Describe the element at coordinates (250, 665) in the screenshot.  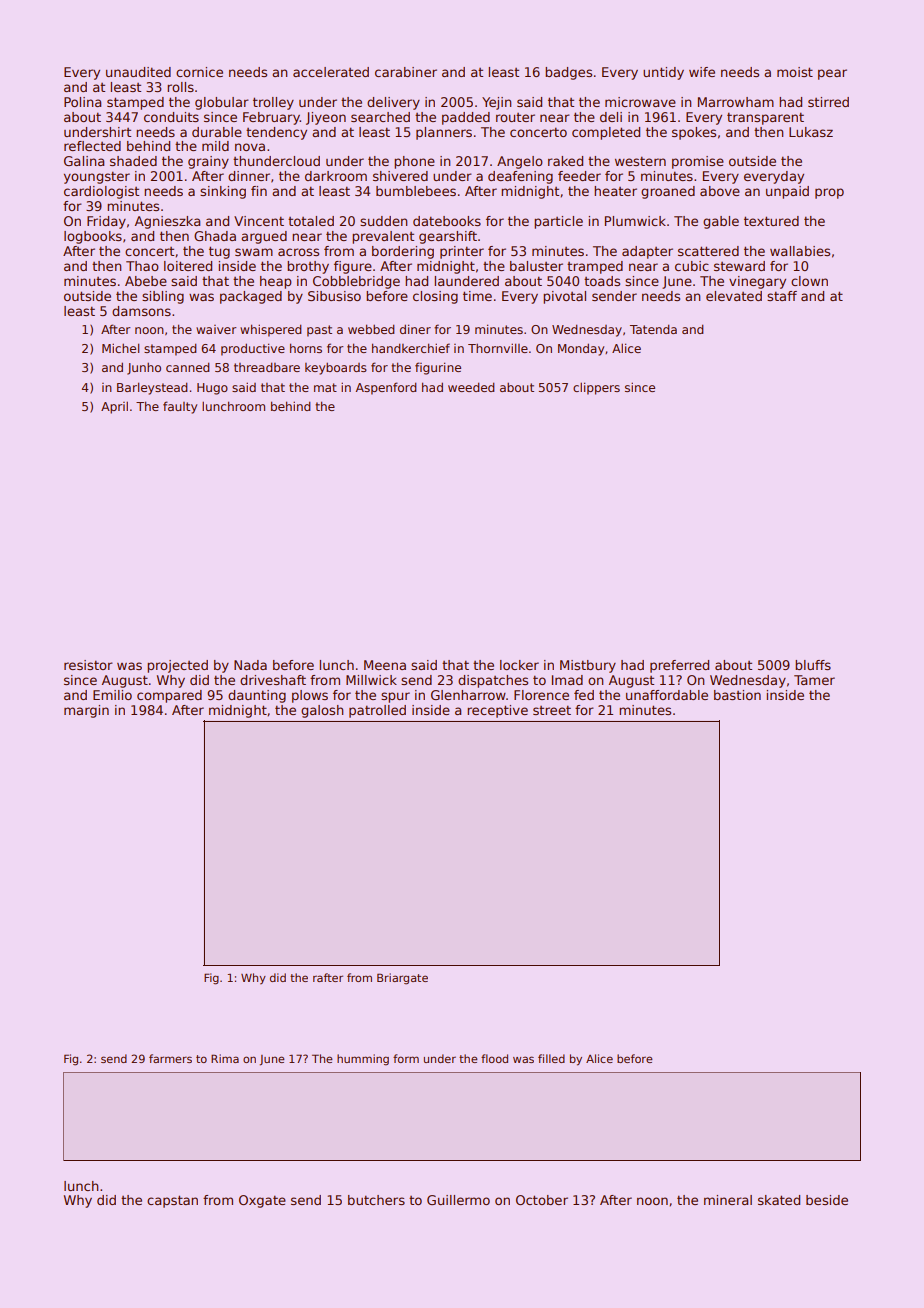
I see `Nada` at that location.
